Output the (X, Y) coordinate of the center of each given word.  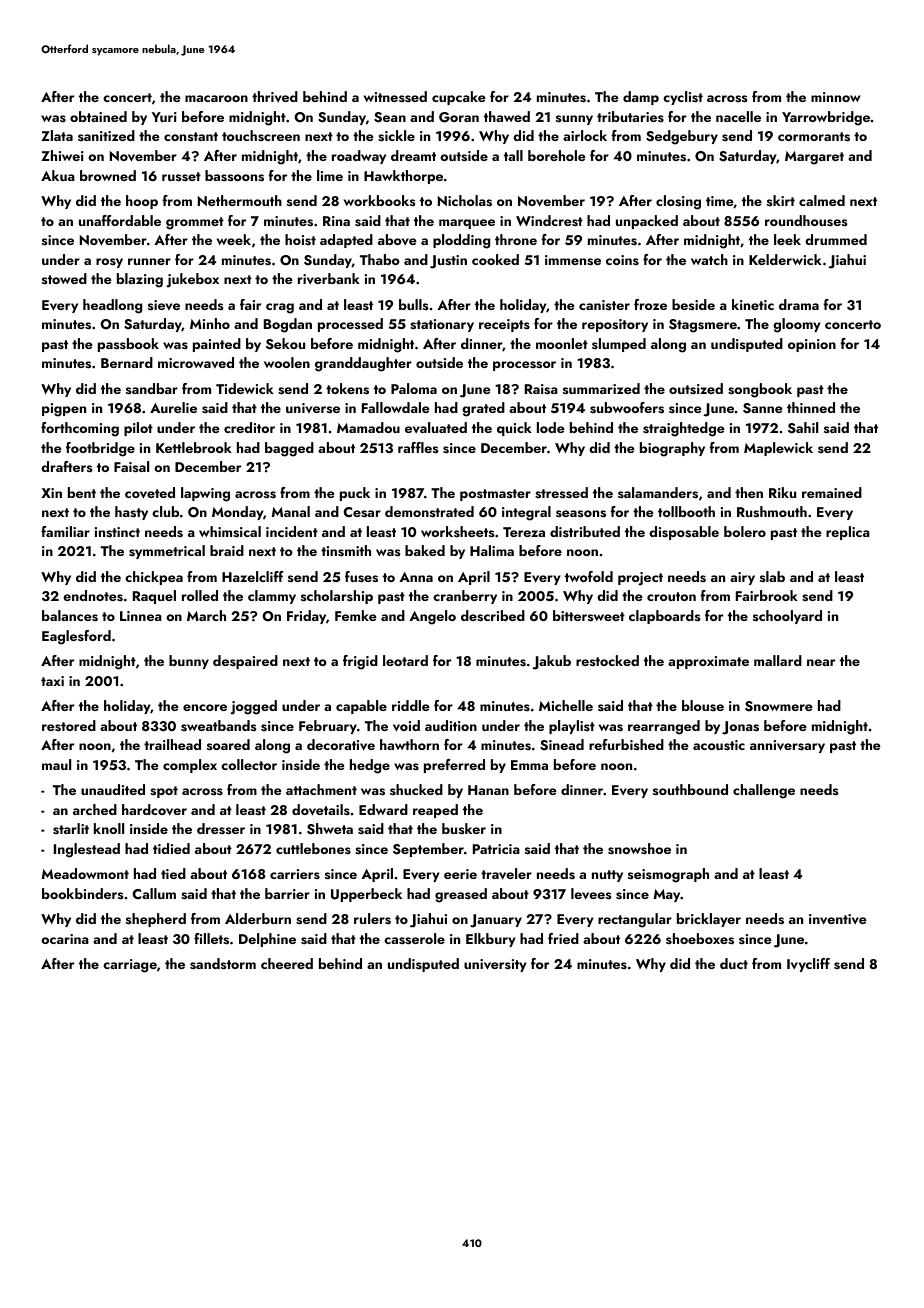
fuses (361, 577)
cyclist (683, 98)
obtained (98, 116)
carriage (130, 966)
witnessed (395, 97)
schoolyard (787, 617)
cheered (287, 963)
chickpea (154, 578)
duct (734, 963)
